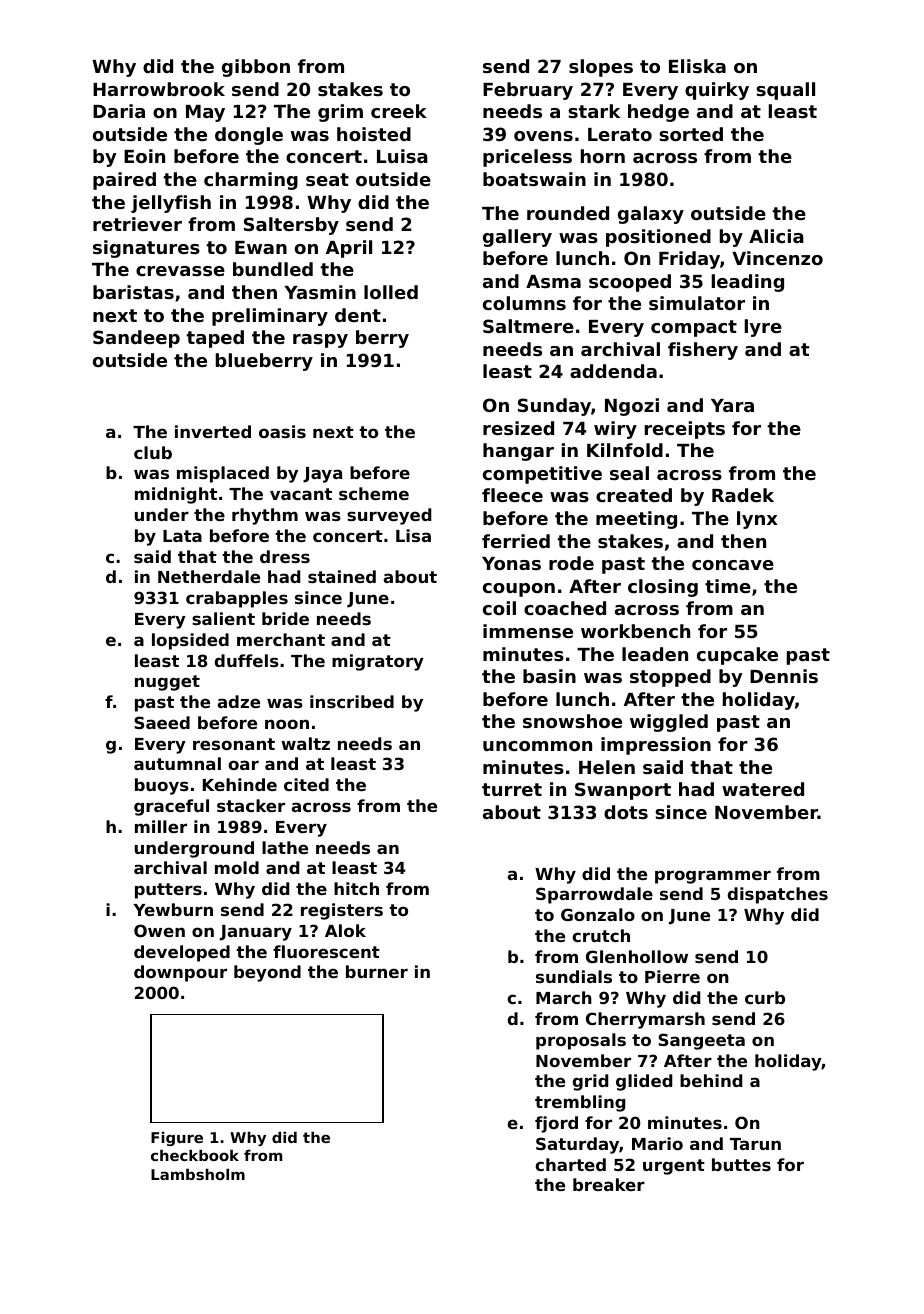 This image has height=1314, width=924. What do you see at coordinates (512, 789) in the image?
I see `turret` at bounding box center [512, 789].
